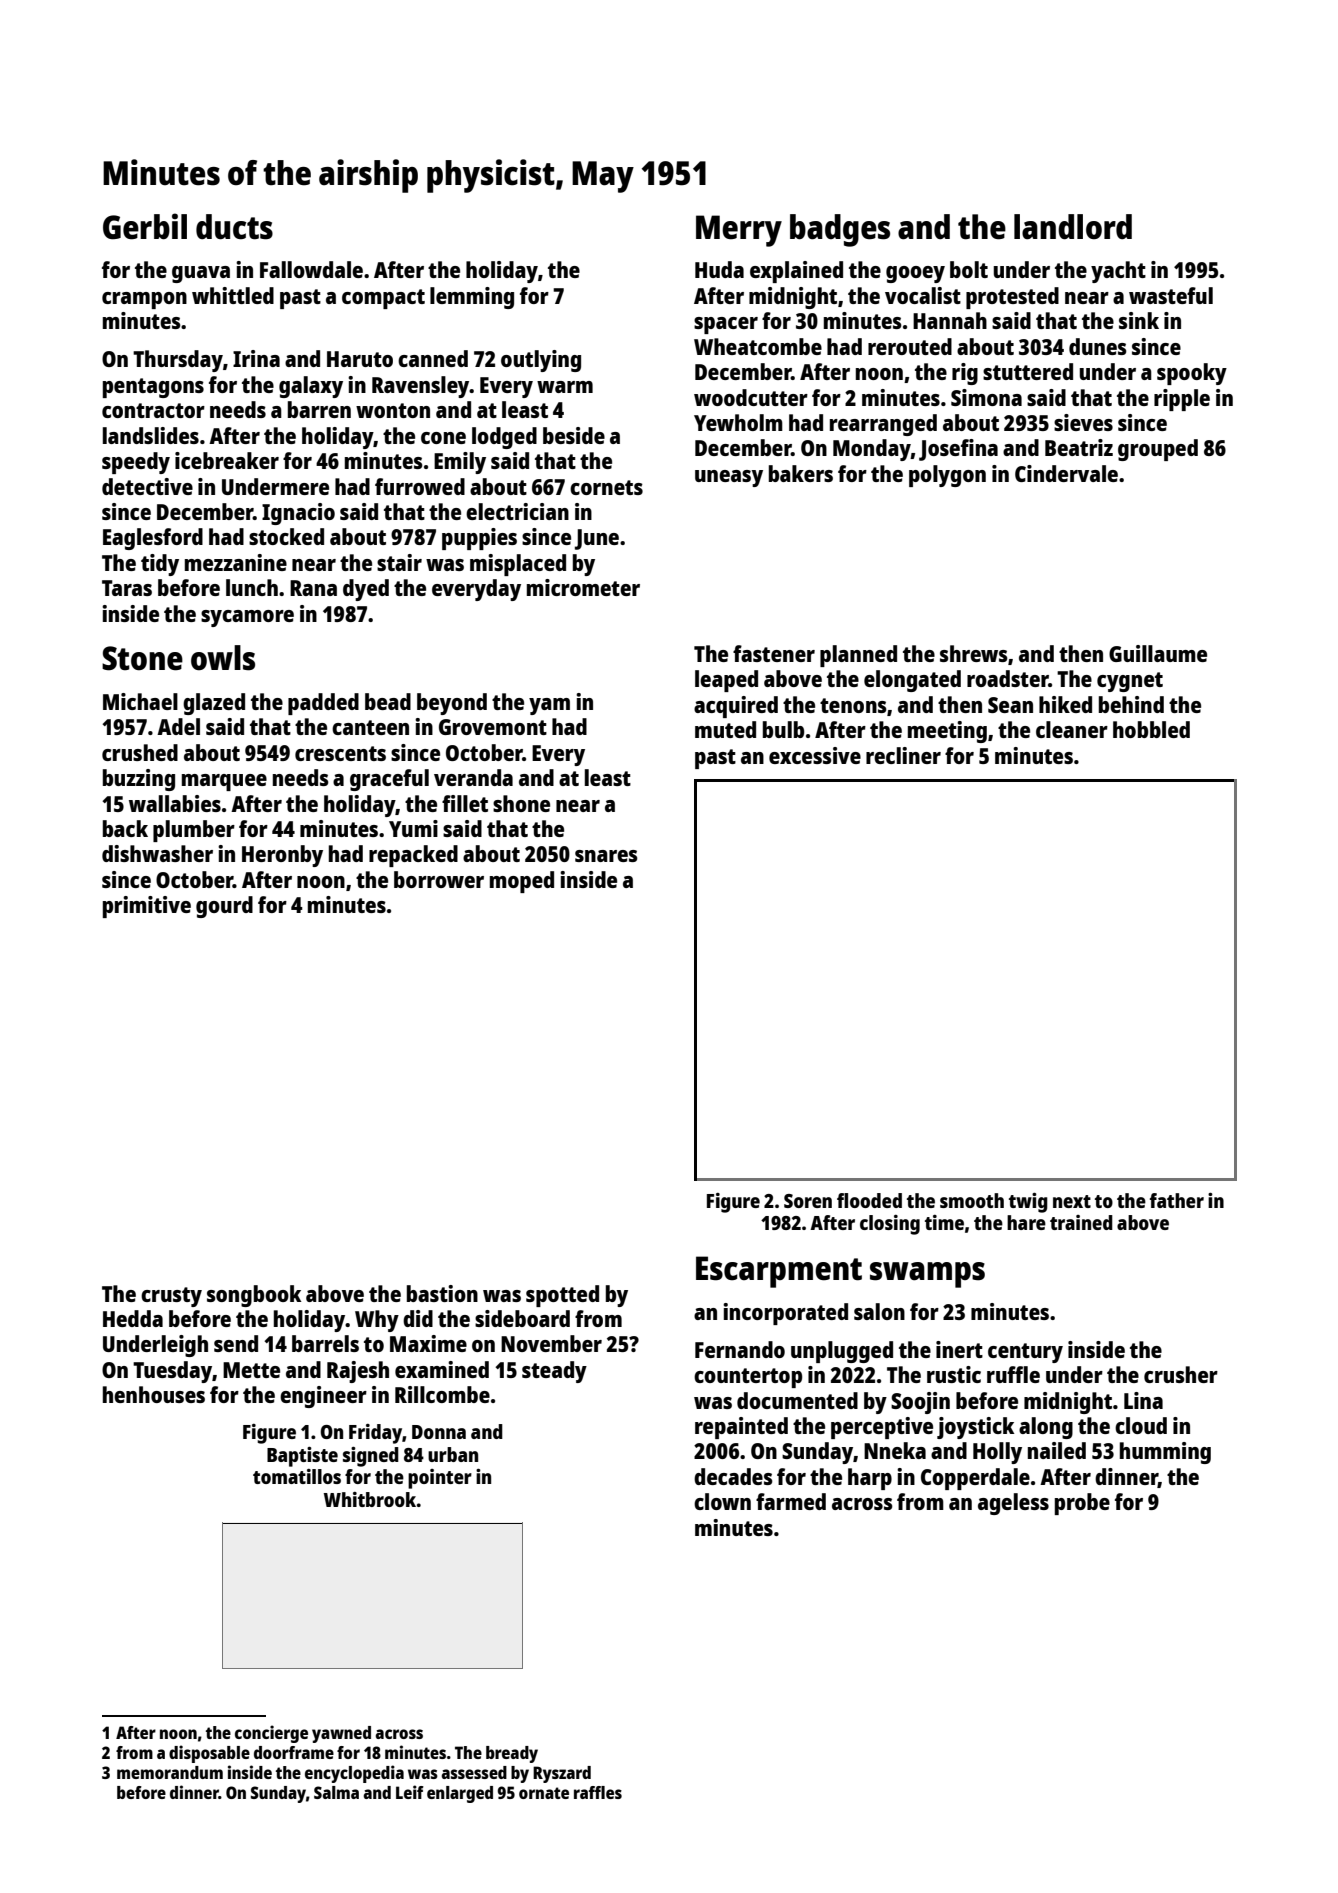 The width and height of the image is (1338, 1893). Describe the element at coordinates (234, 227) in the image. I see `ducts` at that location.
